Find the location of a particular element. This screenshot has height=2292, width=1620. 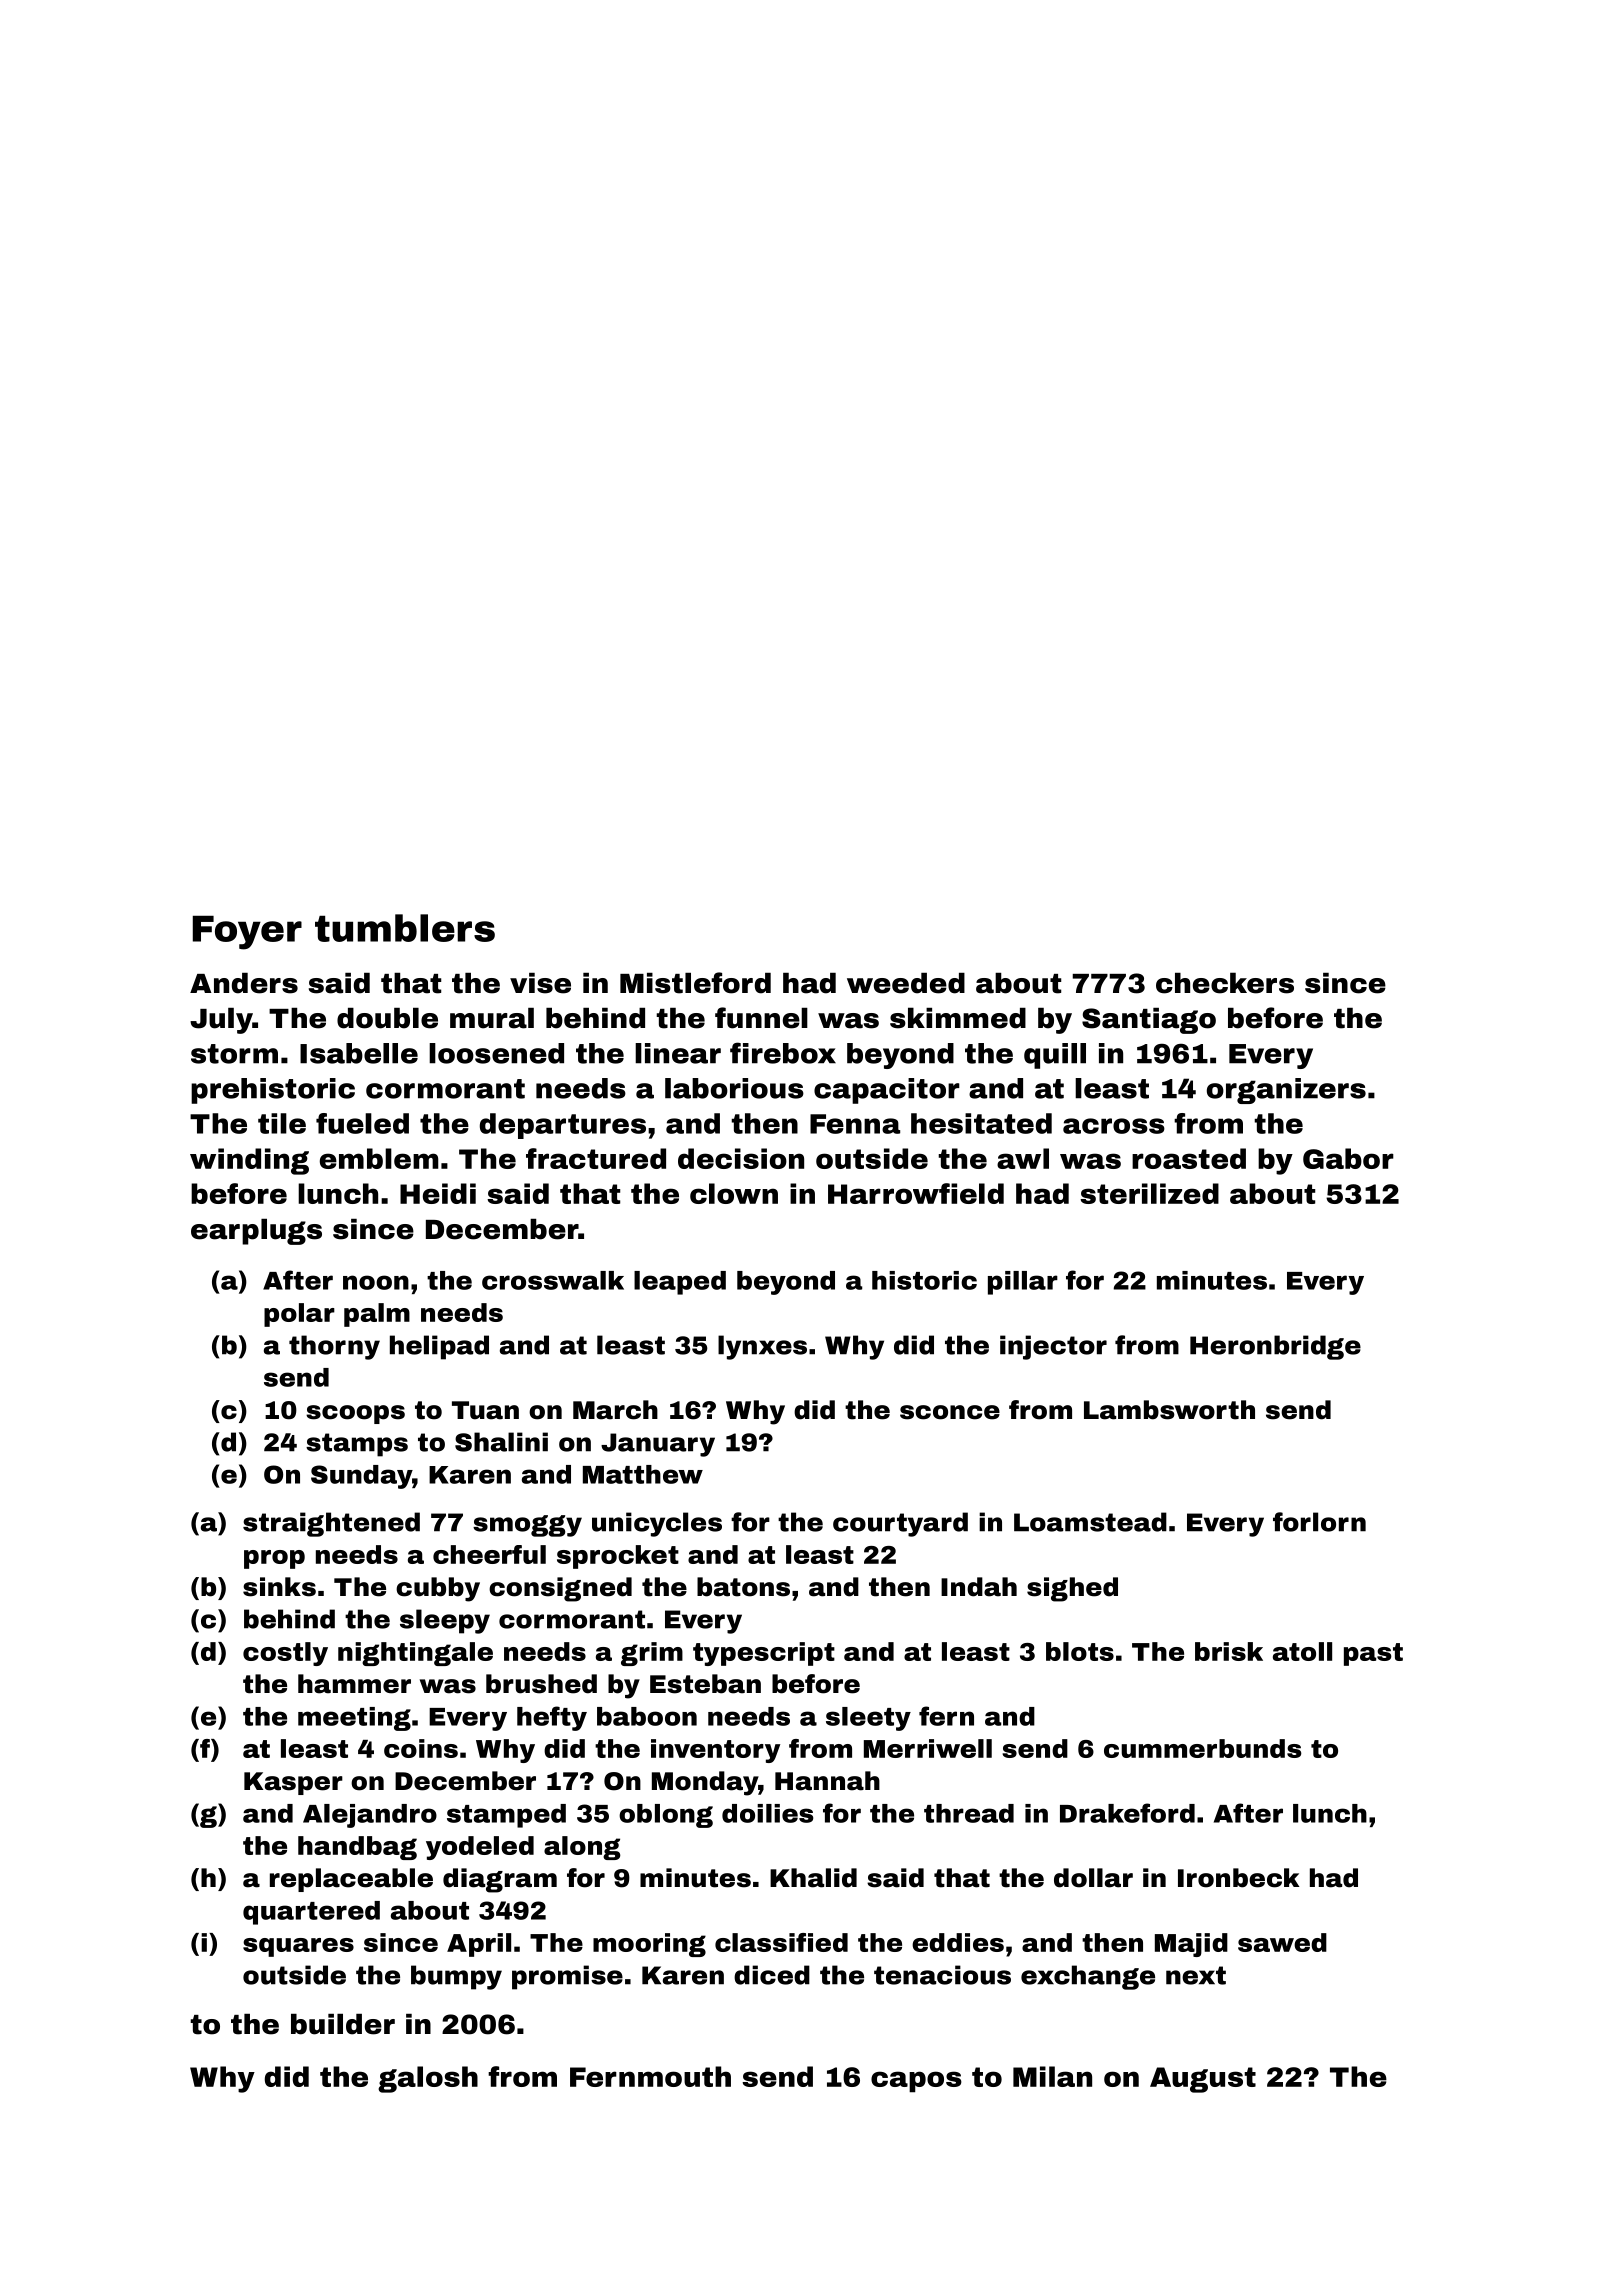

earplugs is located at coordinates (256, 1232).
